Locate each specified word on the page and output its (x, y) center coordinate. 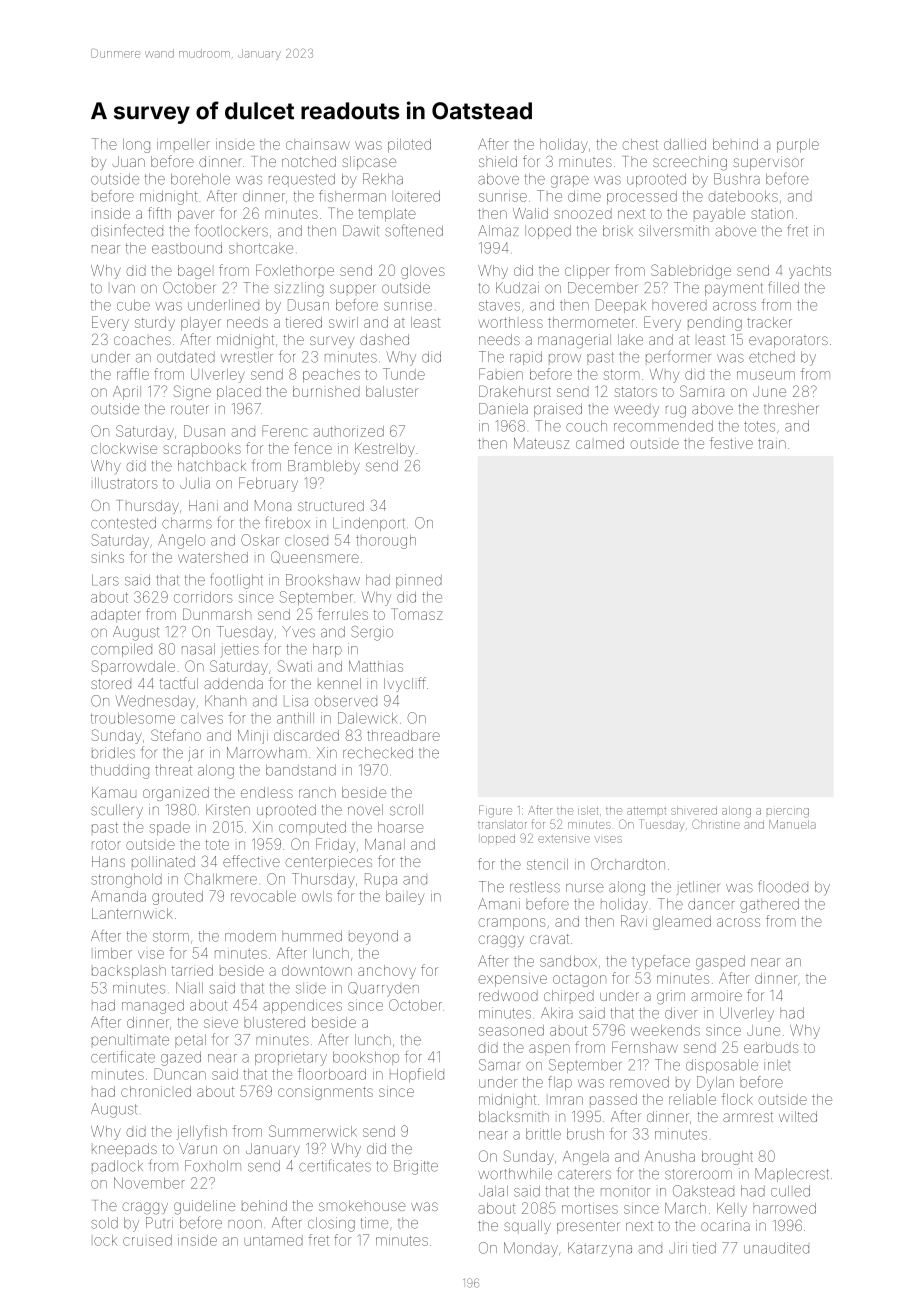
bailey (405, 898)
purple (798, 146)
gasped (720, 963)
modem (250, 936)
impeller (183, 144)
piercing (788, 813)
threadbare (403, 735)
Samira (702, 391)
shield (498, 161)
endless (267, 792)
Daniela (503, 409)
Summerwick (313, 1131)
